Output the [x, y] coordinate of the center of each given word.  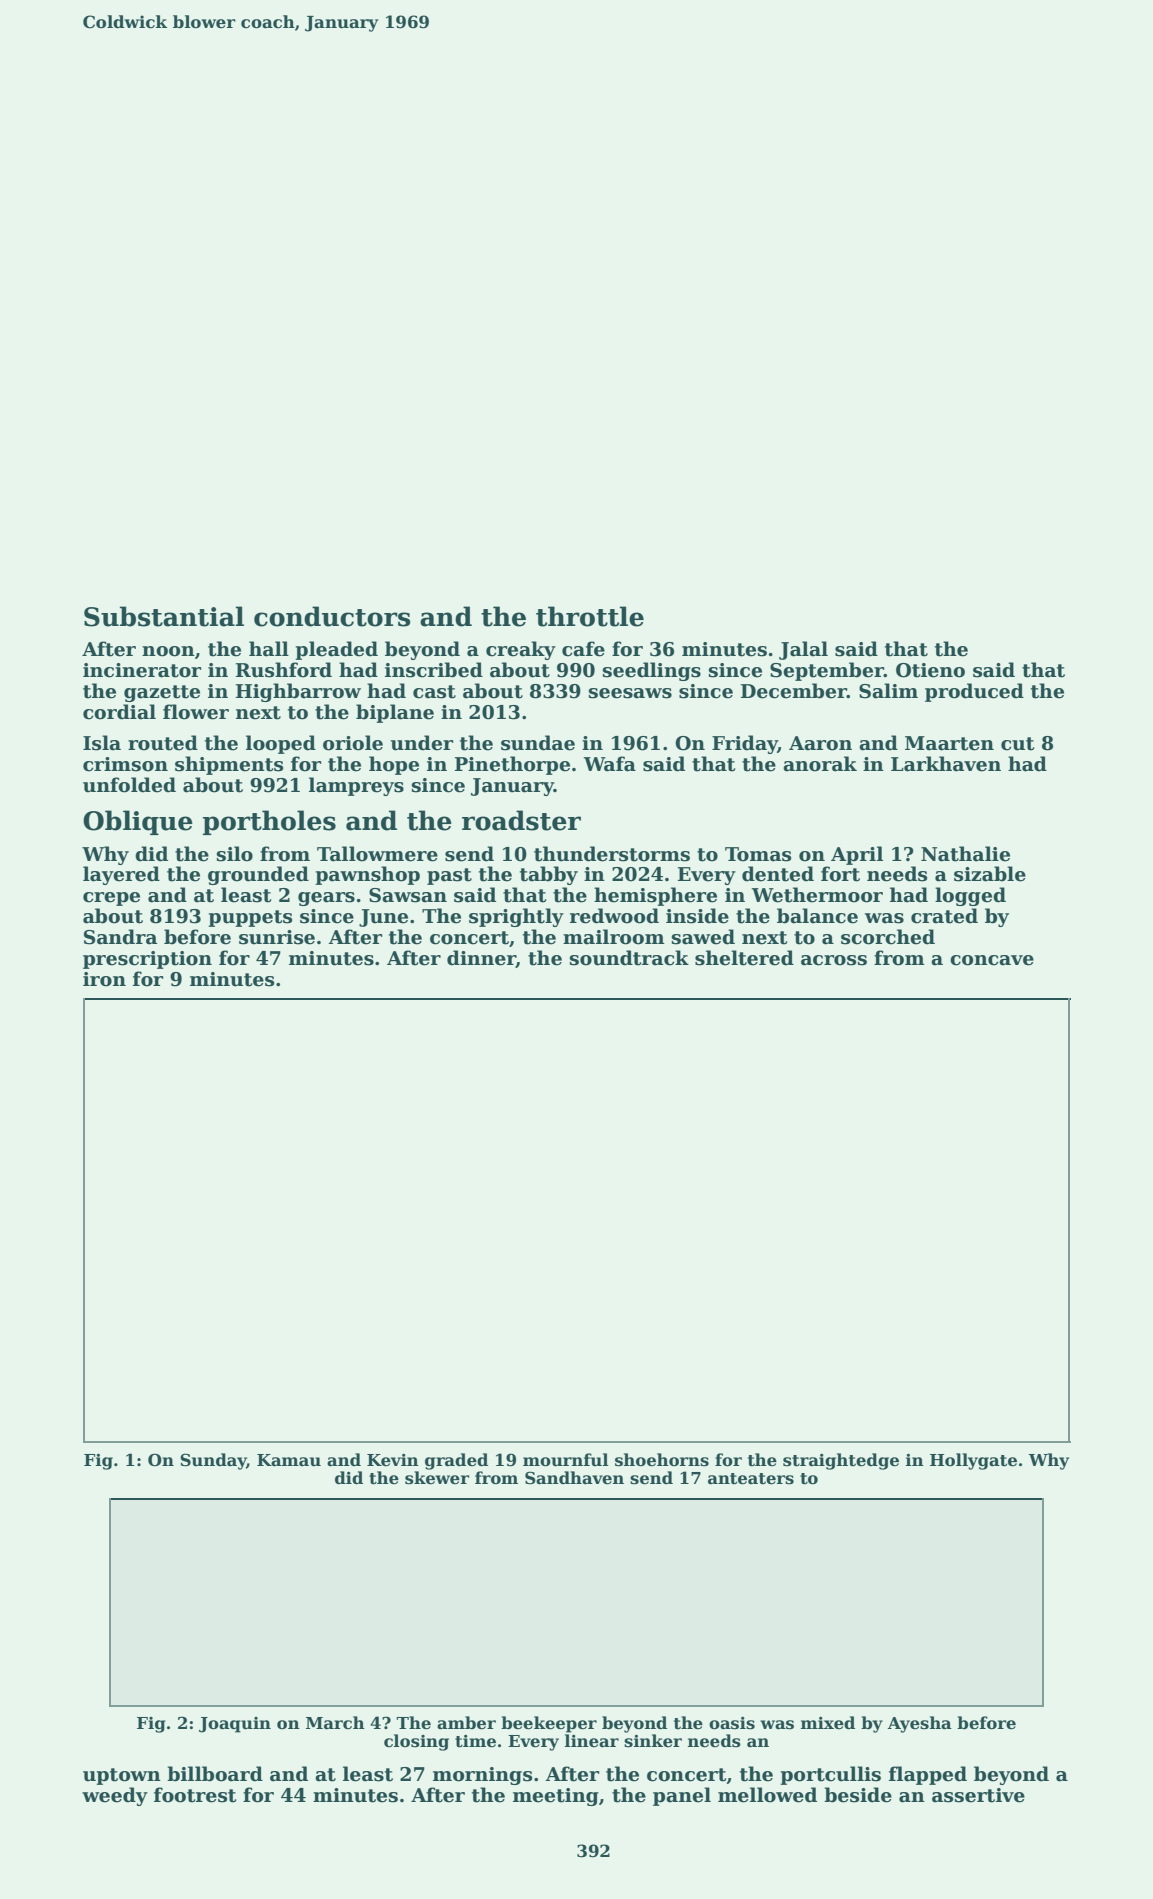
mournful [566, 1460]
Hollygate [973, 1461]
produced [974, 692]
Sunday [213, 1461]
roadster [521, 820]
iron [104, 979]
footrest [195, 1795]
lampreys [356, 786]
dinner [481, 959]
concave [992, 960]
